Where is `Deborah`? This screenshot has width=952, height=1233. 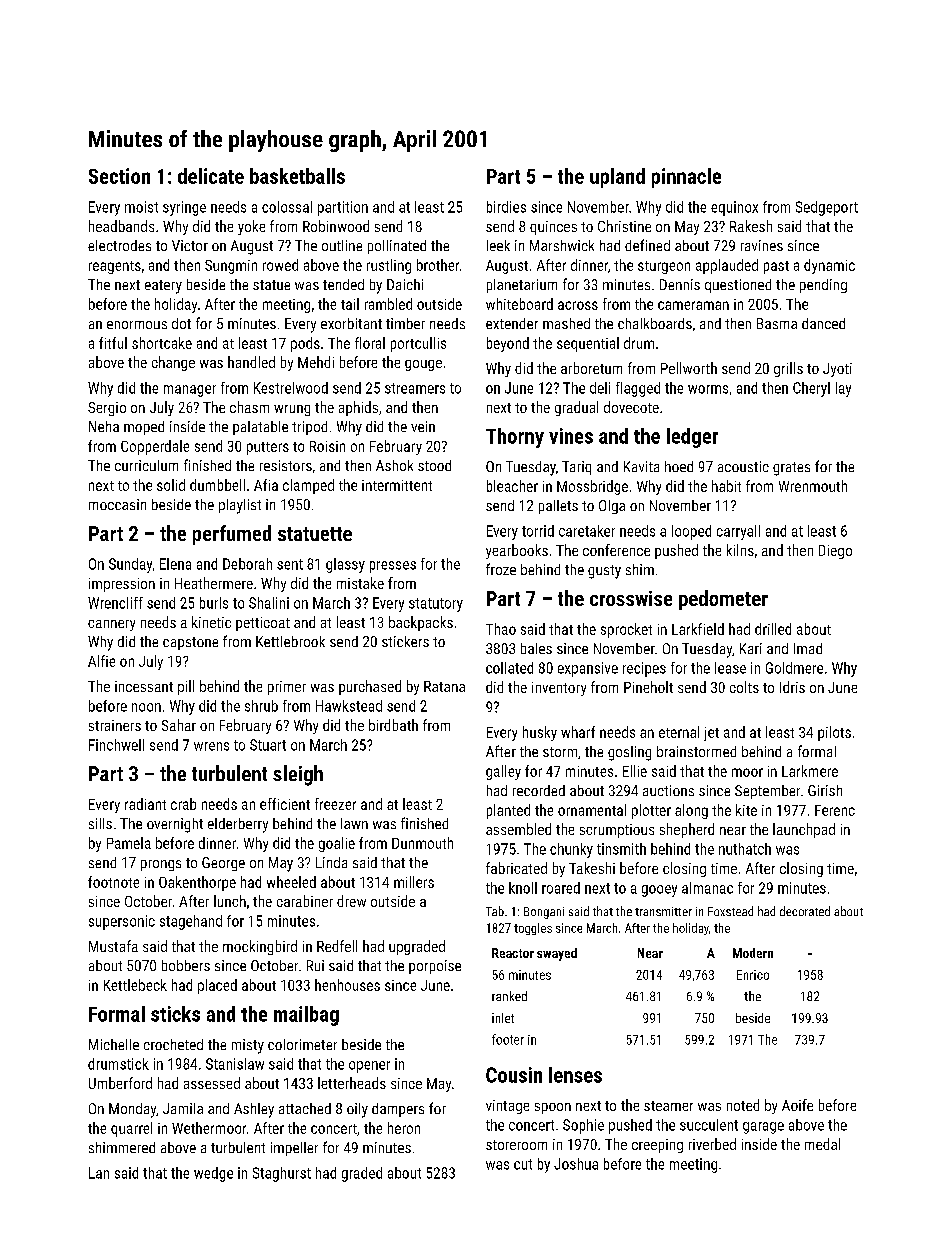
Deborah is located at coordinates (247, 564).
